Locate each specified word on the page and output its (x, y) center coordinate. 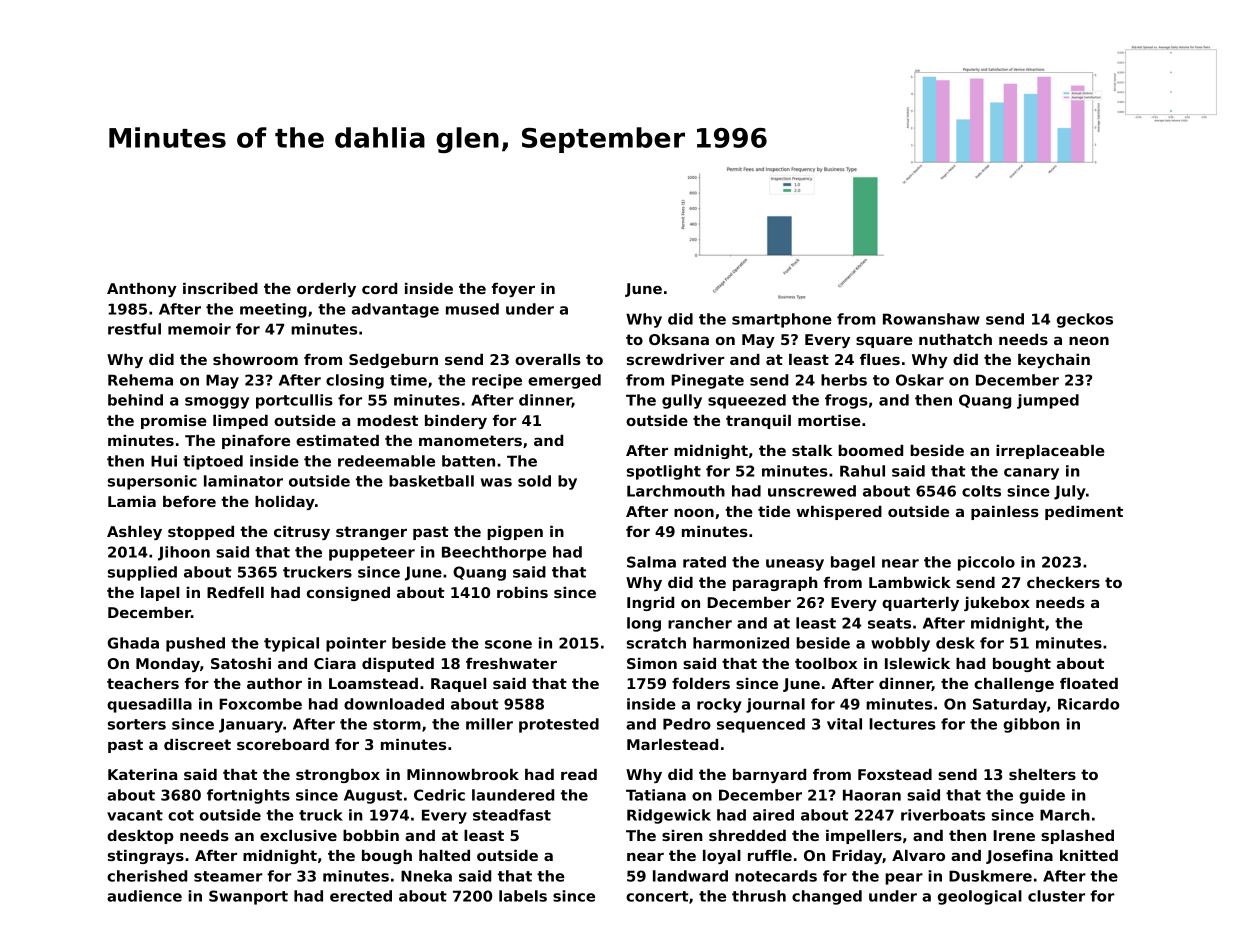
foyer (513, 290)
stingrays (146, 857)
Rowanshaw (931, 319)
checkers (1063, 582)
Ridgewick (669, 816)
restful (134, 329)
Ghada (133, 643)
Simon (652, 663)
